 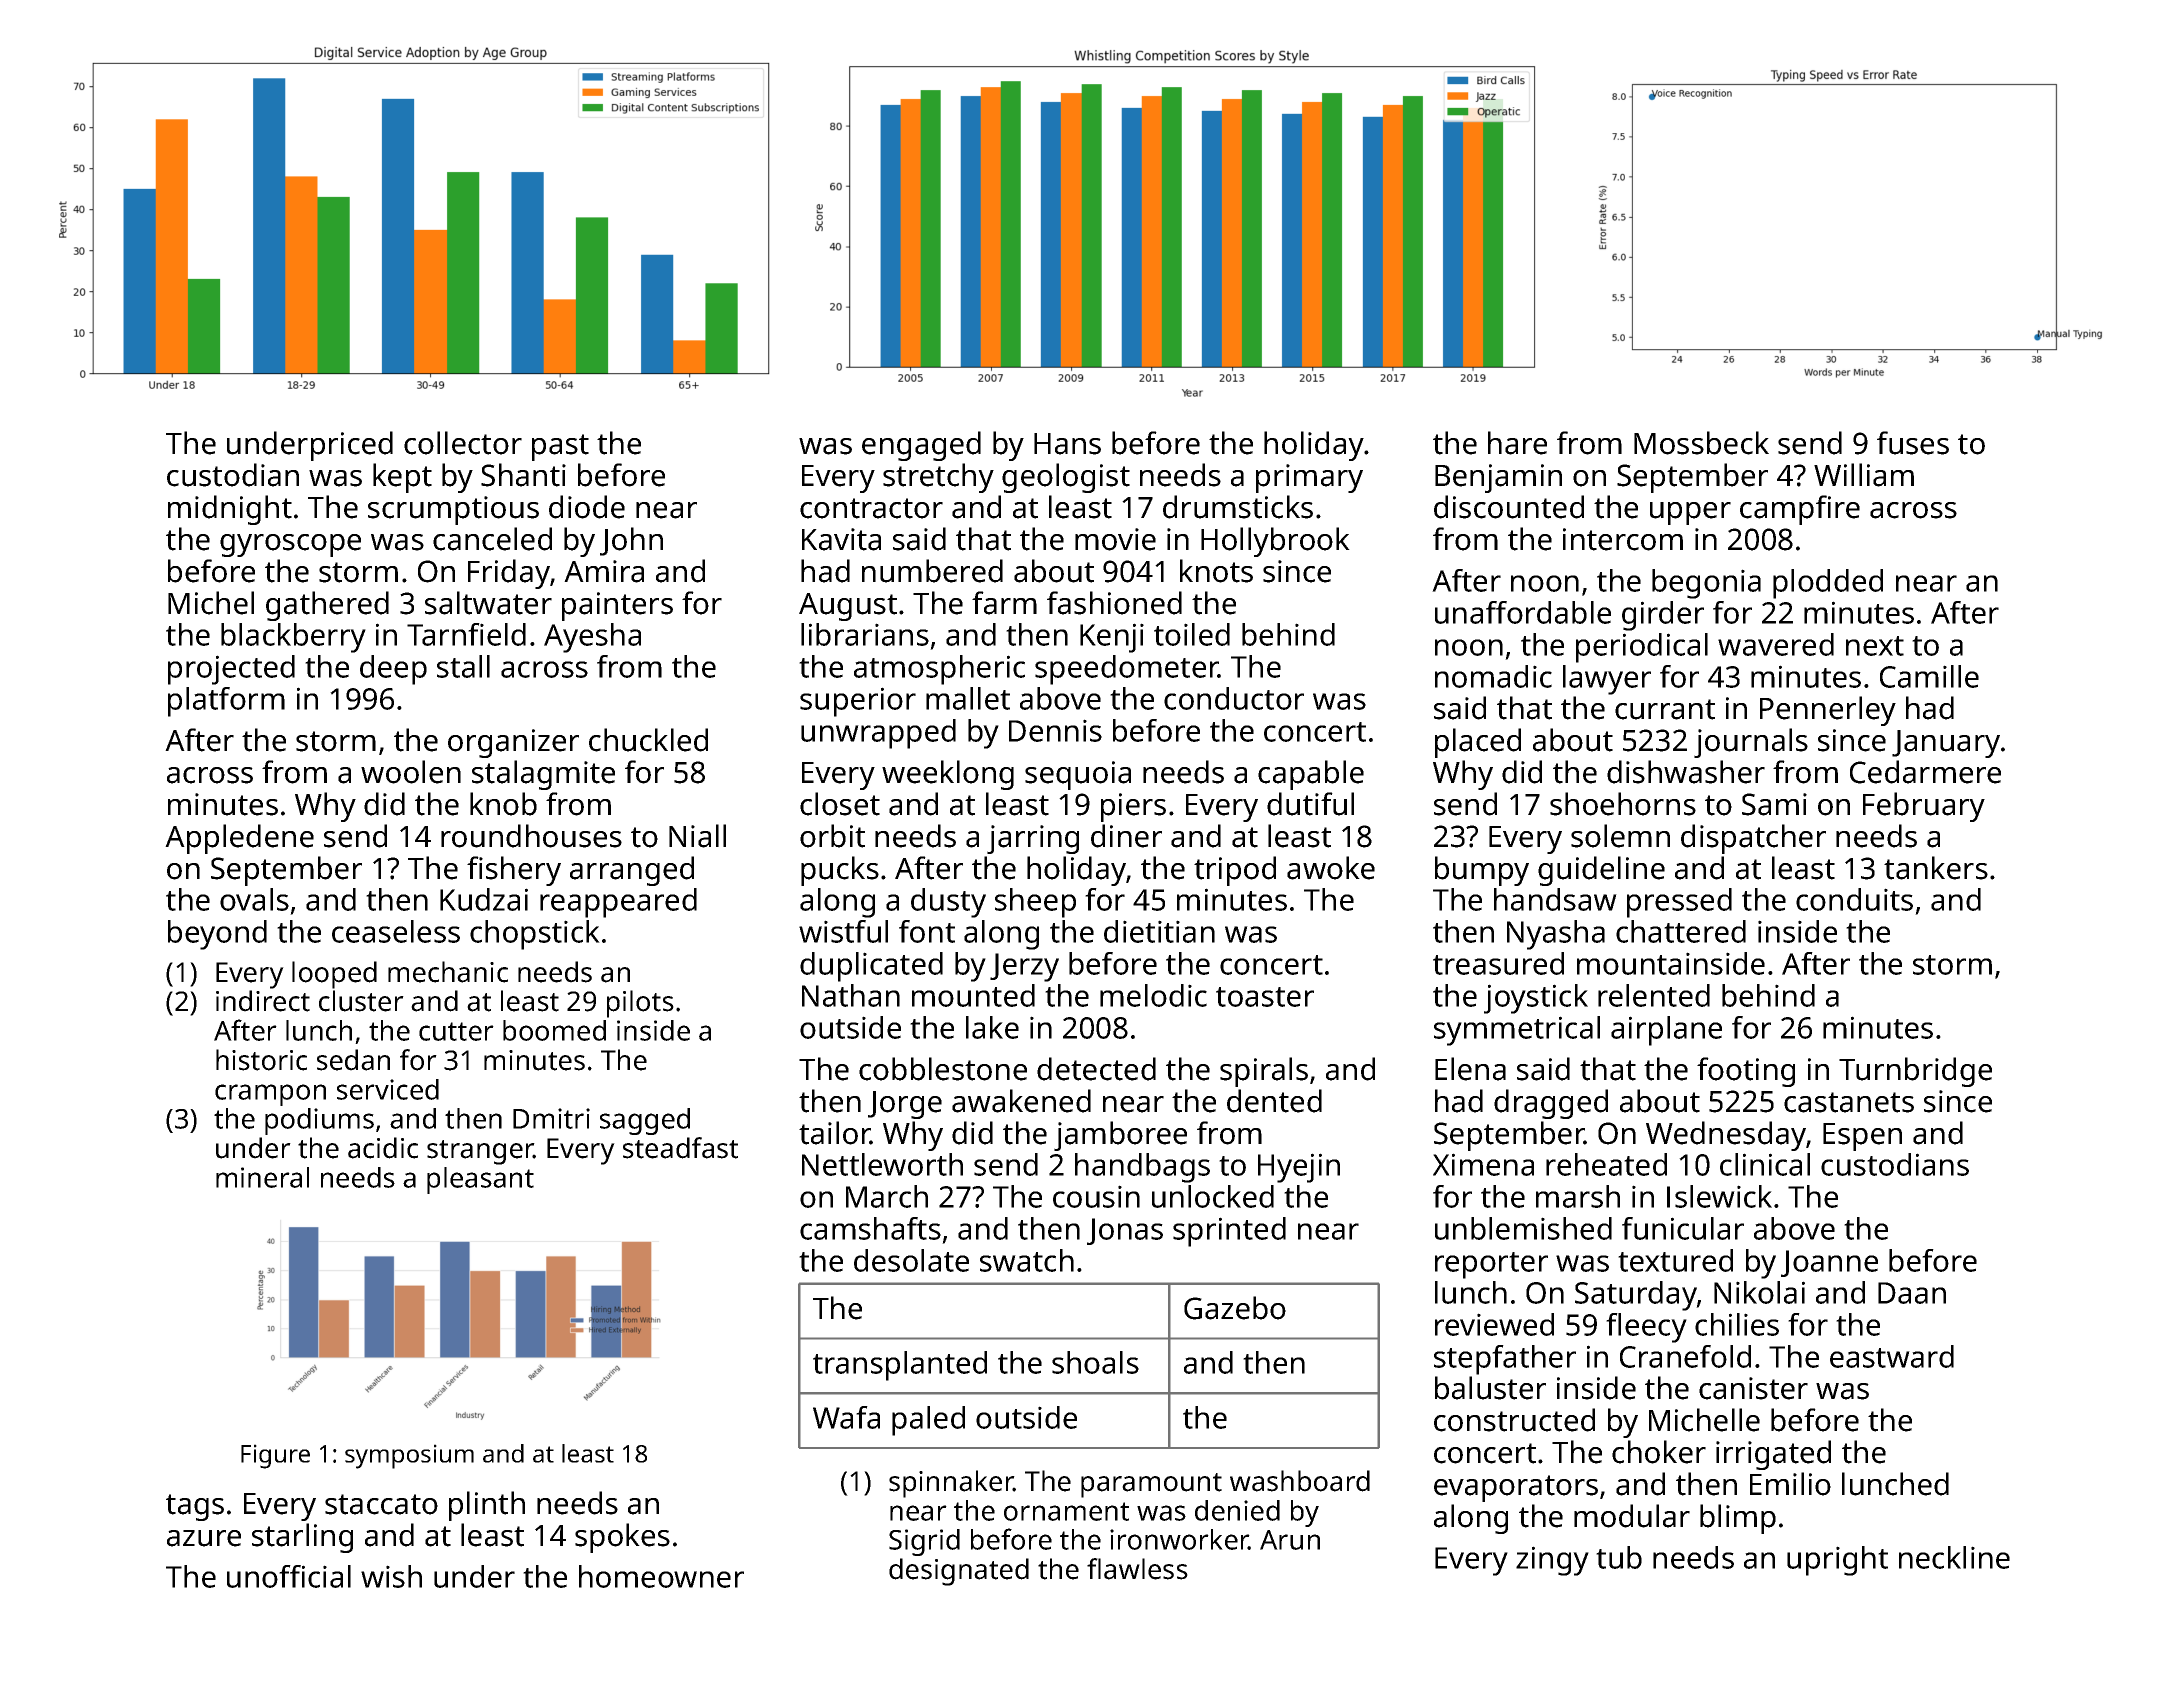 I want to click on engaged, so click(x=921, y=446).
